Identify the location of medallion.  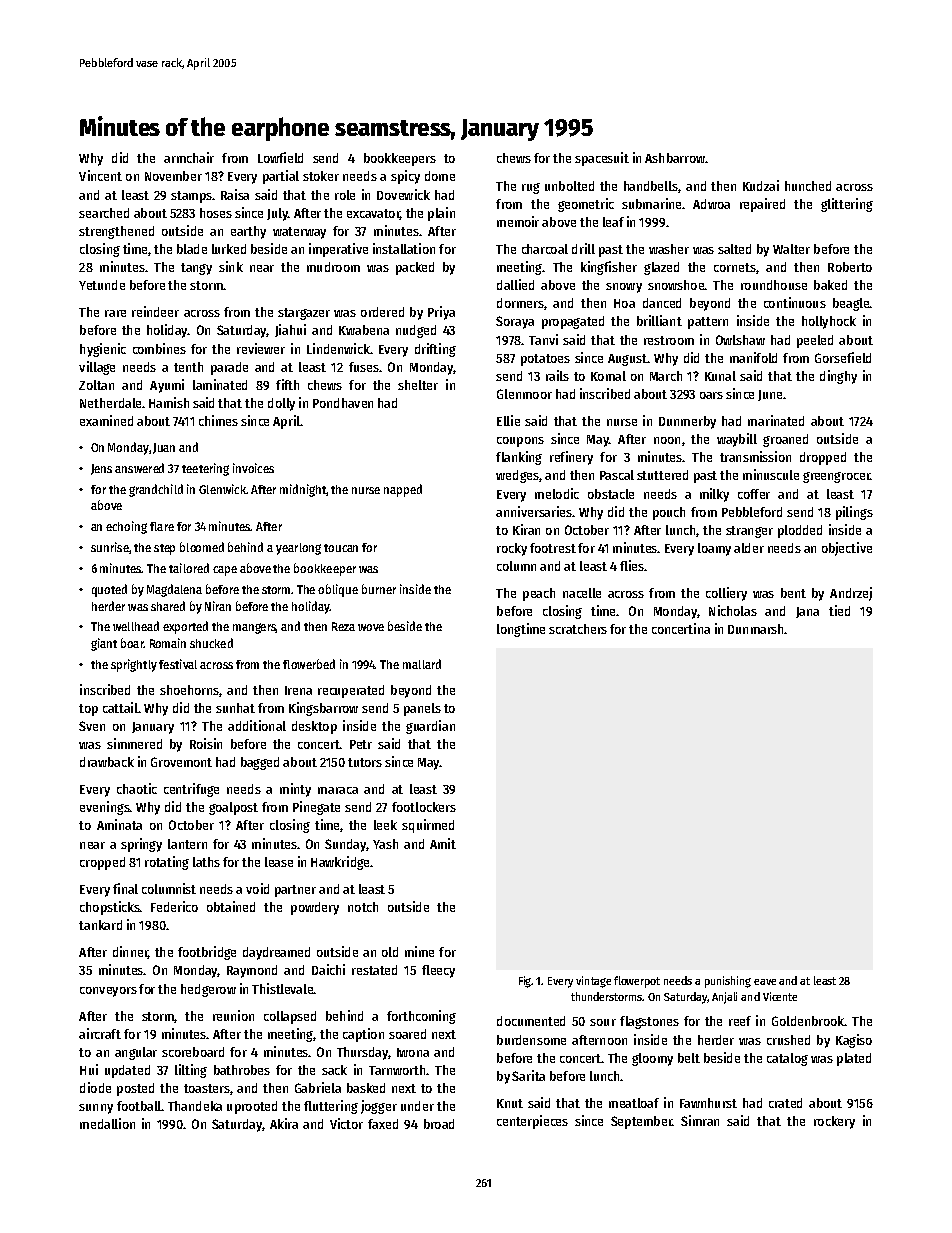
(107, 1123).
